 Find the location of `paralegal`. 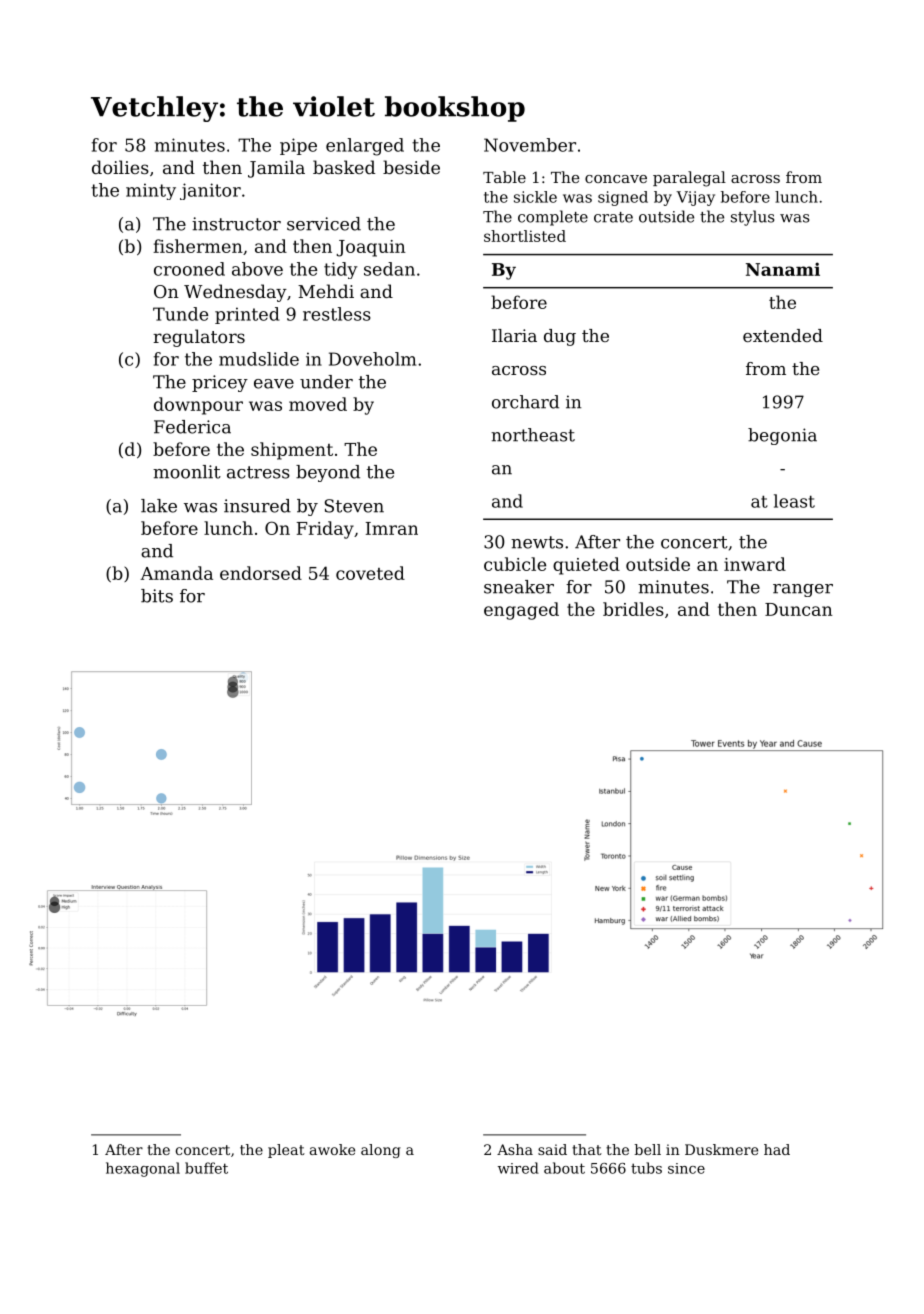

paralegal is located at coordinates (689, 179).
